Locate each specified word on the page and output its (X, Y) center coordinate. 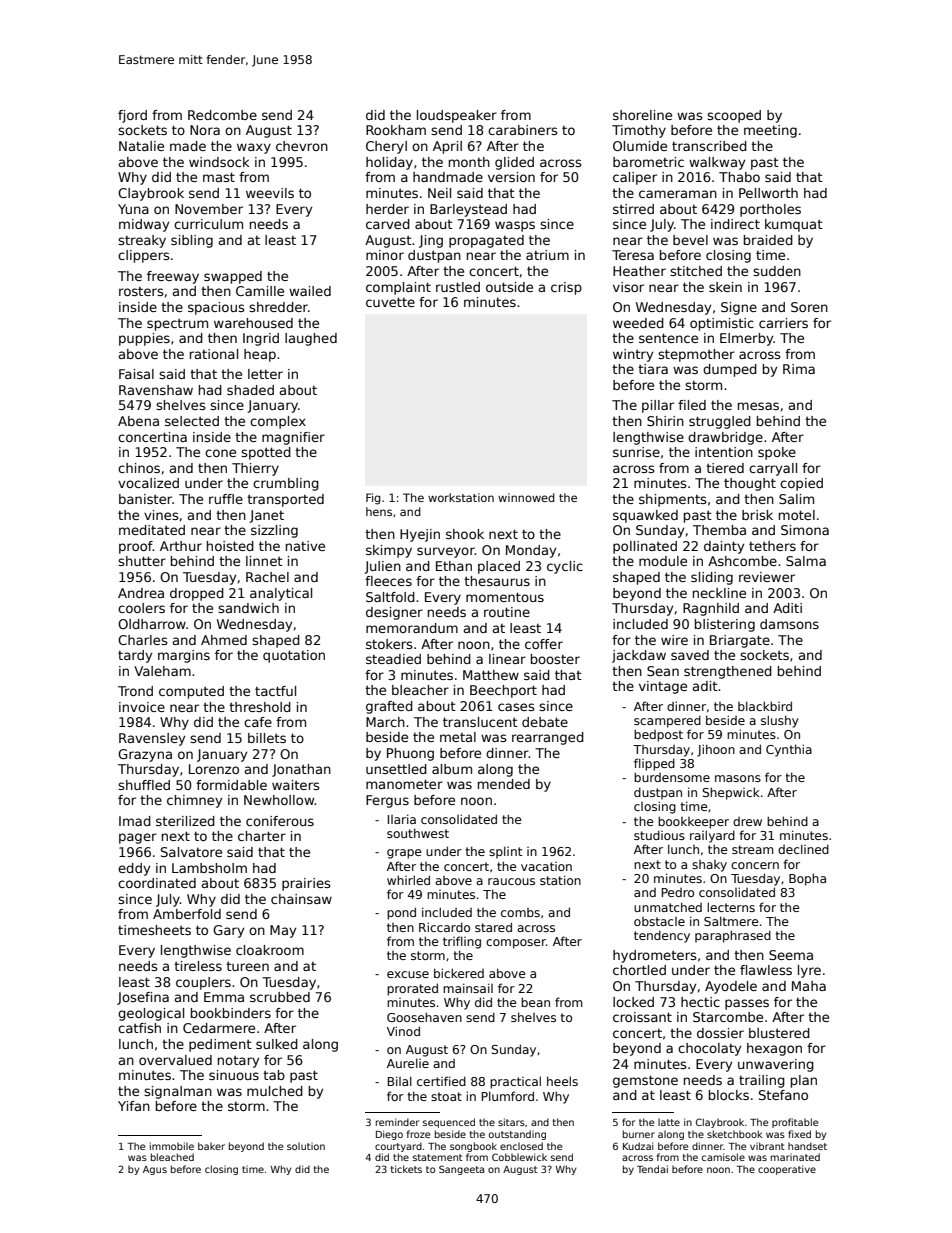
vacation (546, 866)
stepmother (696, 355)
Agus (155, 1170)
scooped (734, 116)
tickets (406, 1169)
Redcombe (222, 115)
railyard (712, 836)
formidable (231, 785)
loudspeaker (457, 116)
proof (136, 547)
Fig (373, 499)
